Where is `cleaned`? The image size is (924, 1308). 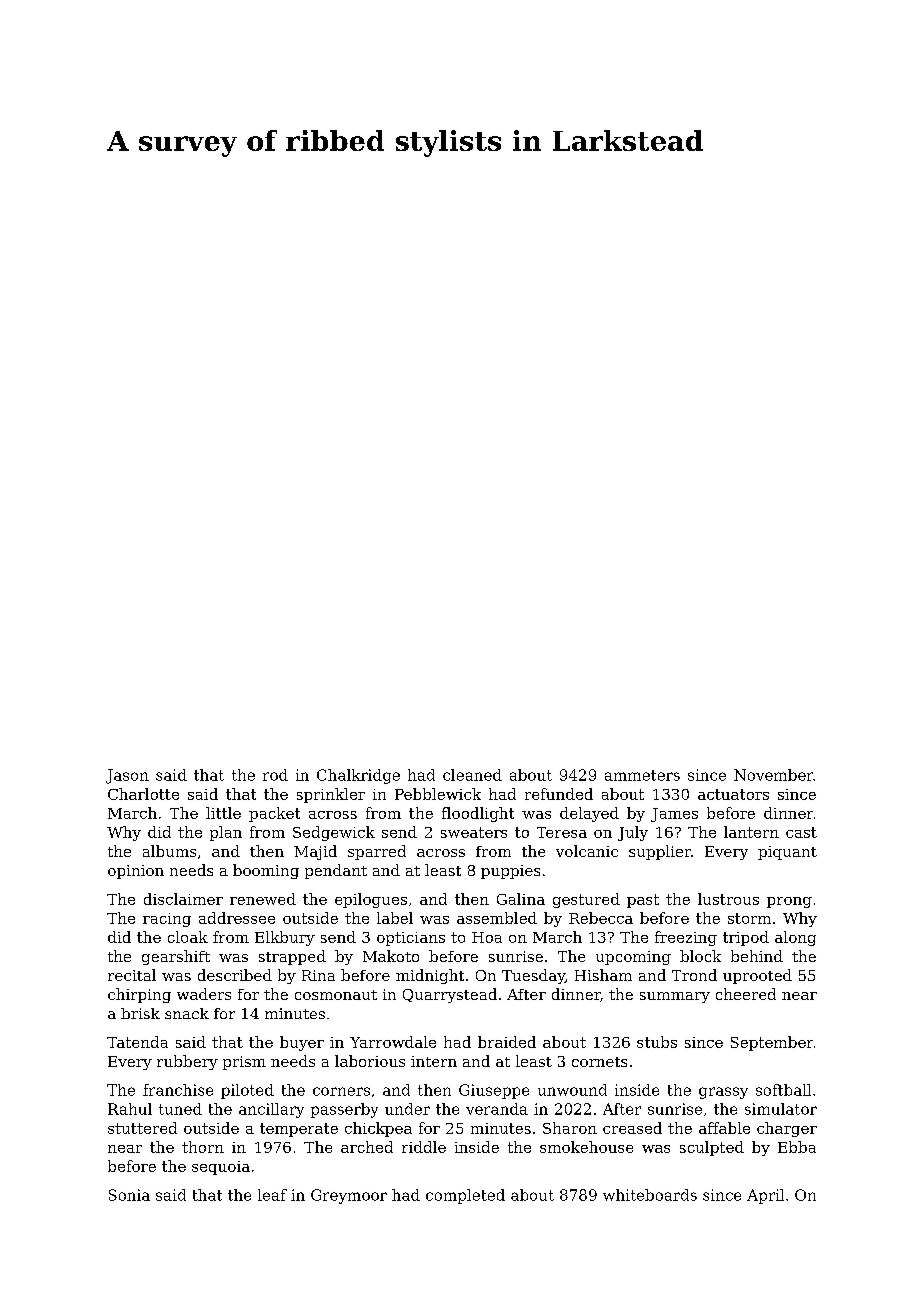 cleaned is located at coordinates (472, 775).
